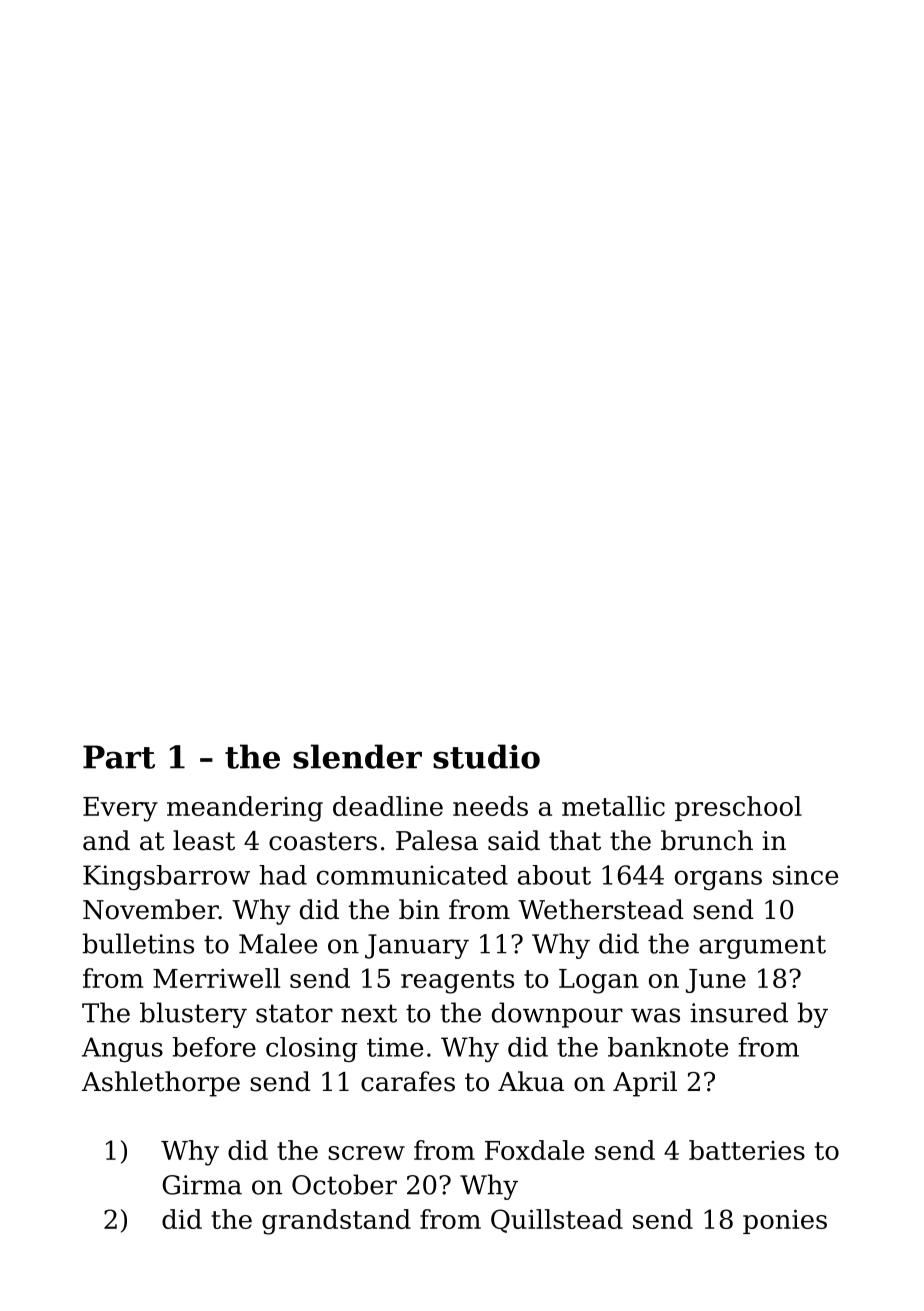  I want to click on grandstand, so click(336, 1222).
